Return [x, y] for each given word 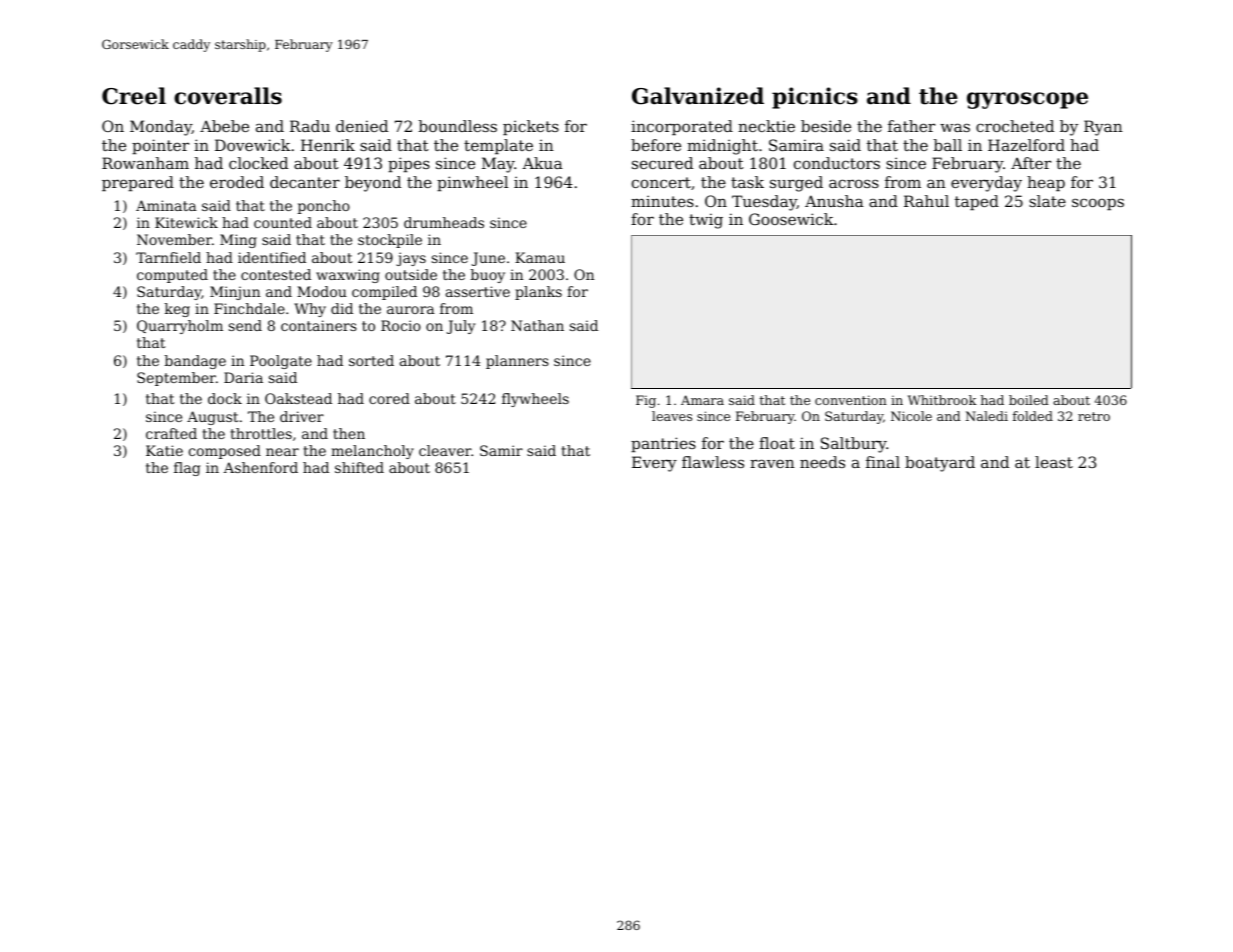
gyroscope [1027, 100]
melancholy [372, 452]
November [174, 239]
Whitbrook [942, 400]
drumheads [444, 222]
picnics [815, 98]
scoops [1098, 204]
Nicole [911, 416]
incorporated [682, 127]
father [911, 126]
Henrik [328, 145]
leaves [672, 416]
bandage [195, 362]
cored [389, 398]
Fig [646, 401]
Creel [134, 96]
